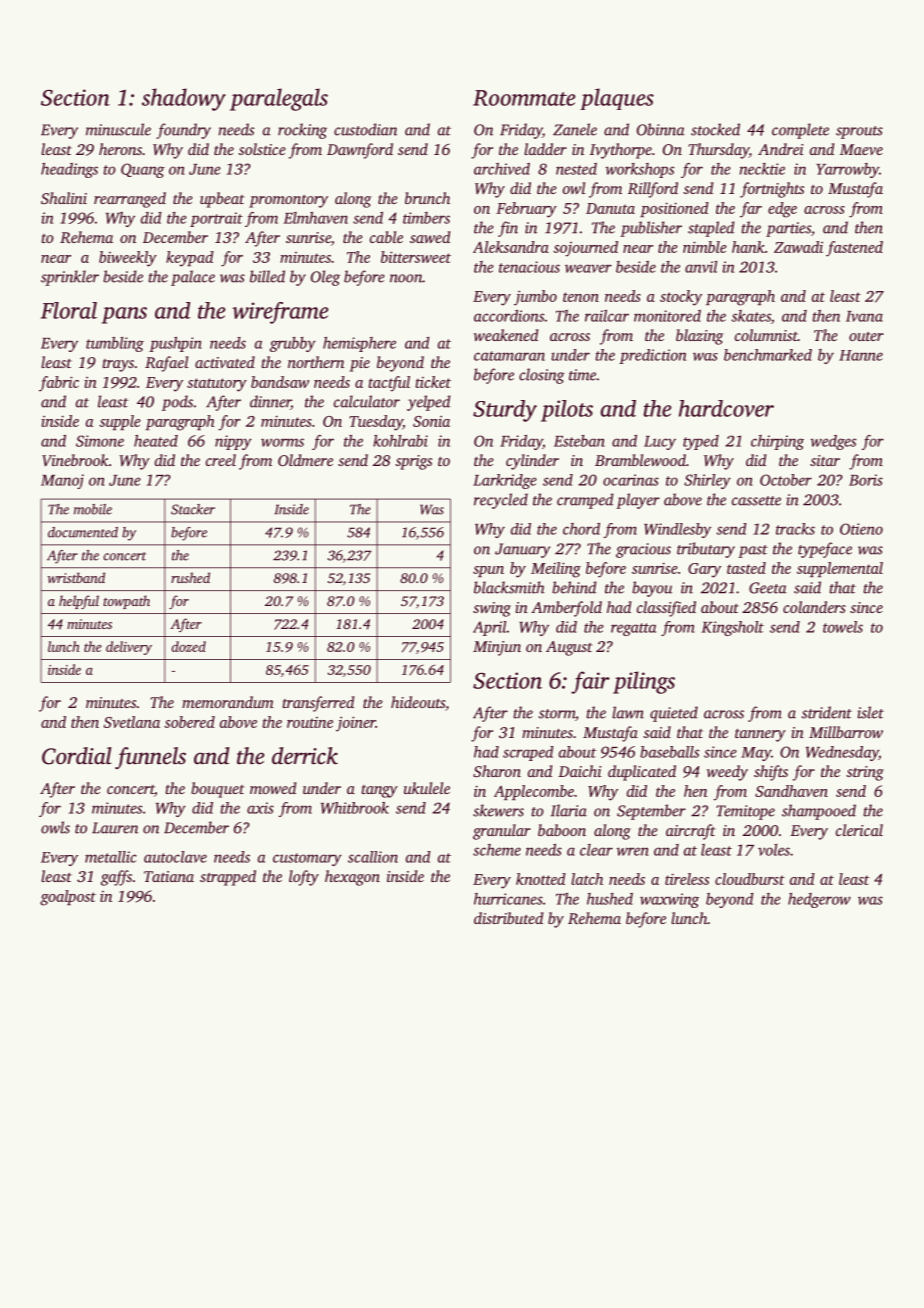 Image resolution: width=924 pixels, height=1308 pixels. I want to click on hideouts, so click(418, 702).
